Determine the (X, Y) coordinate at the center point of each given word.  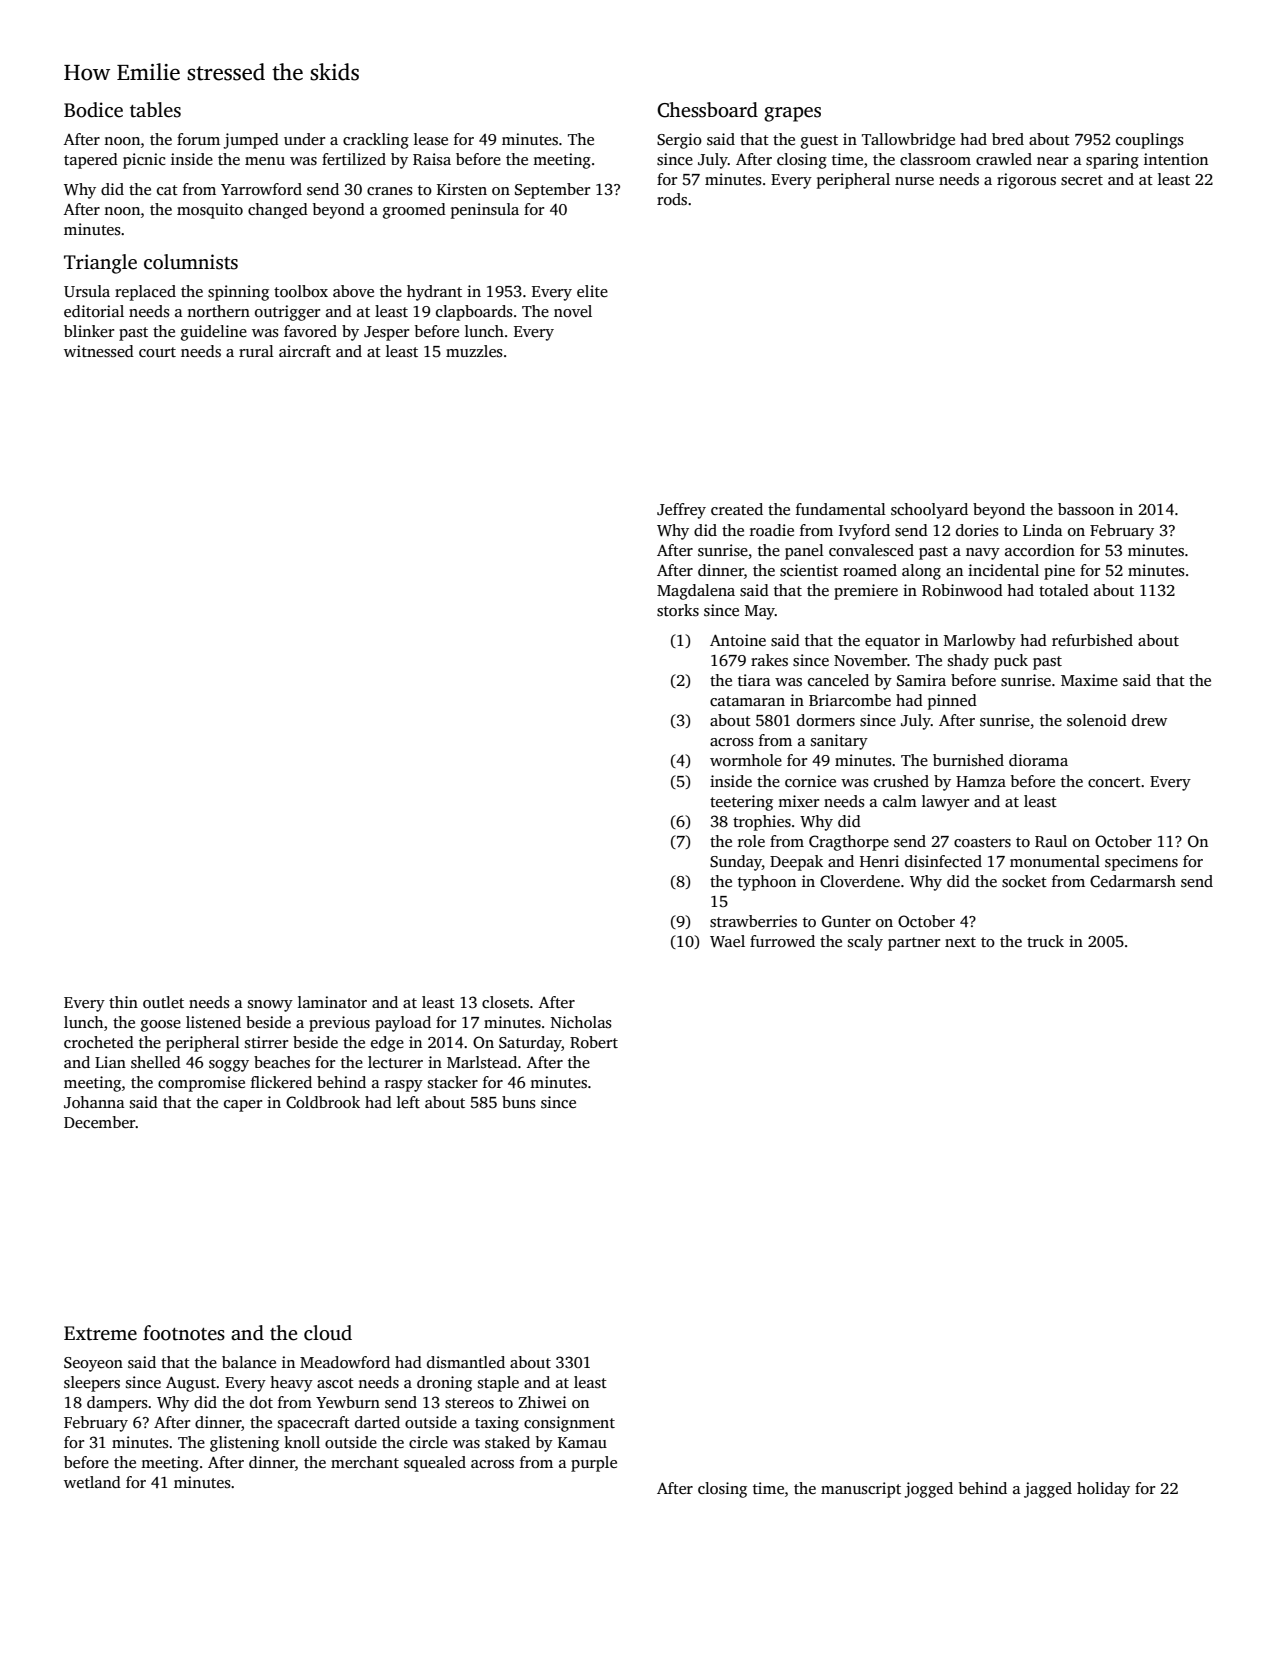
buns (519, 1102)
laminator (332, 1002)
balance (249, 1362)
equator (892, 643)
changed (278, 211)
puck (1011, 662)
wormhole (746, 760)
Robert (594, 1042)
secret (1082, 180)
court (157, 352)
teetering (741, 803)
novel (573, 311)
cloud (328, 1333)
